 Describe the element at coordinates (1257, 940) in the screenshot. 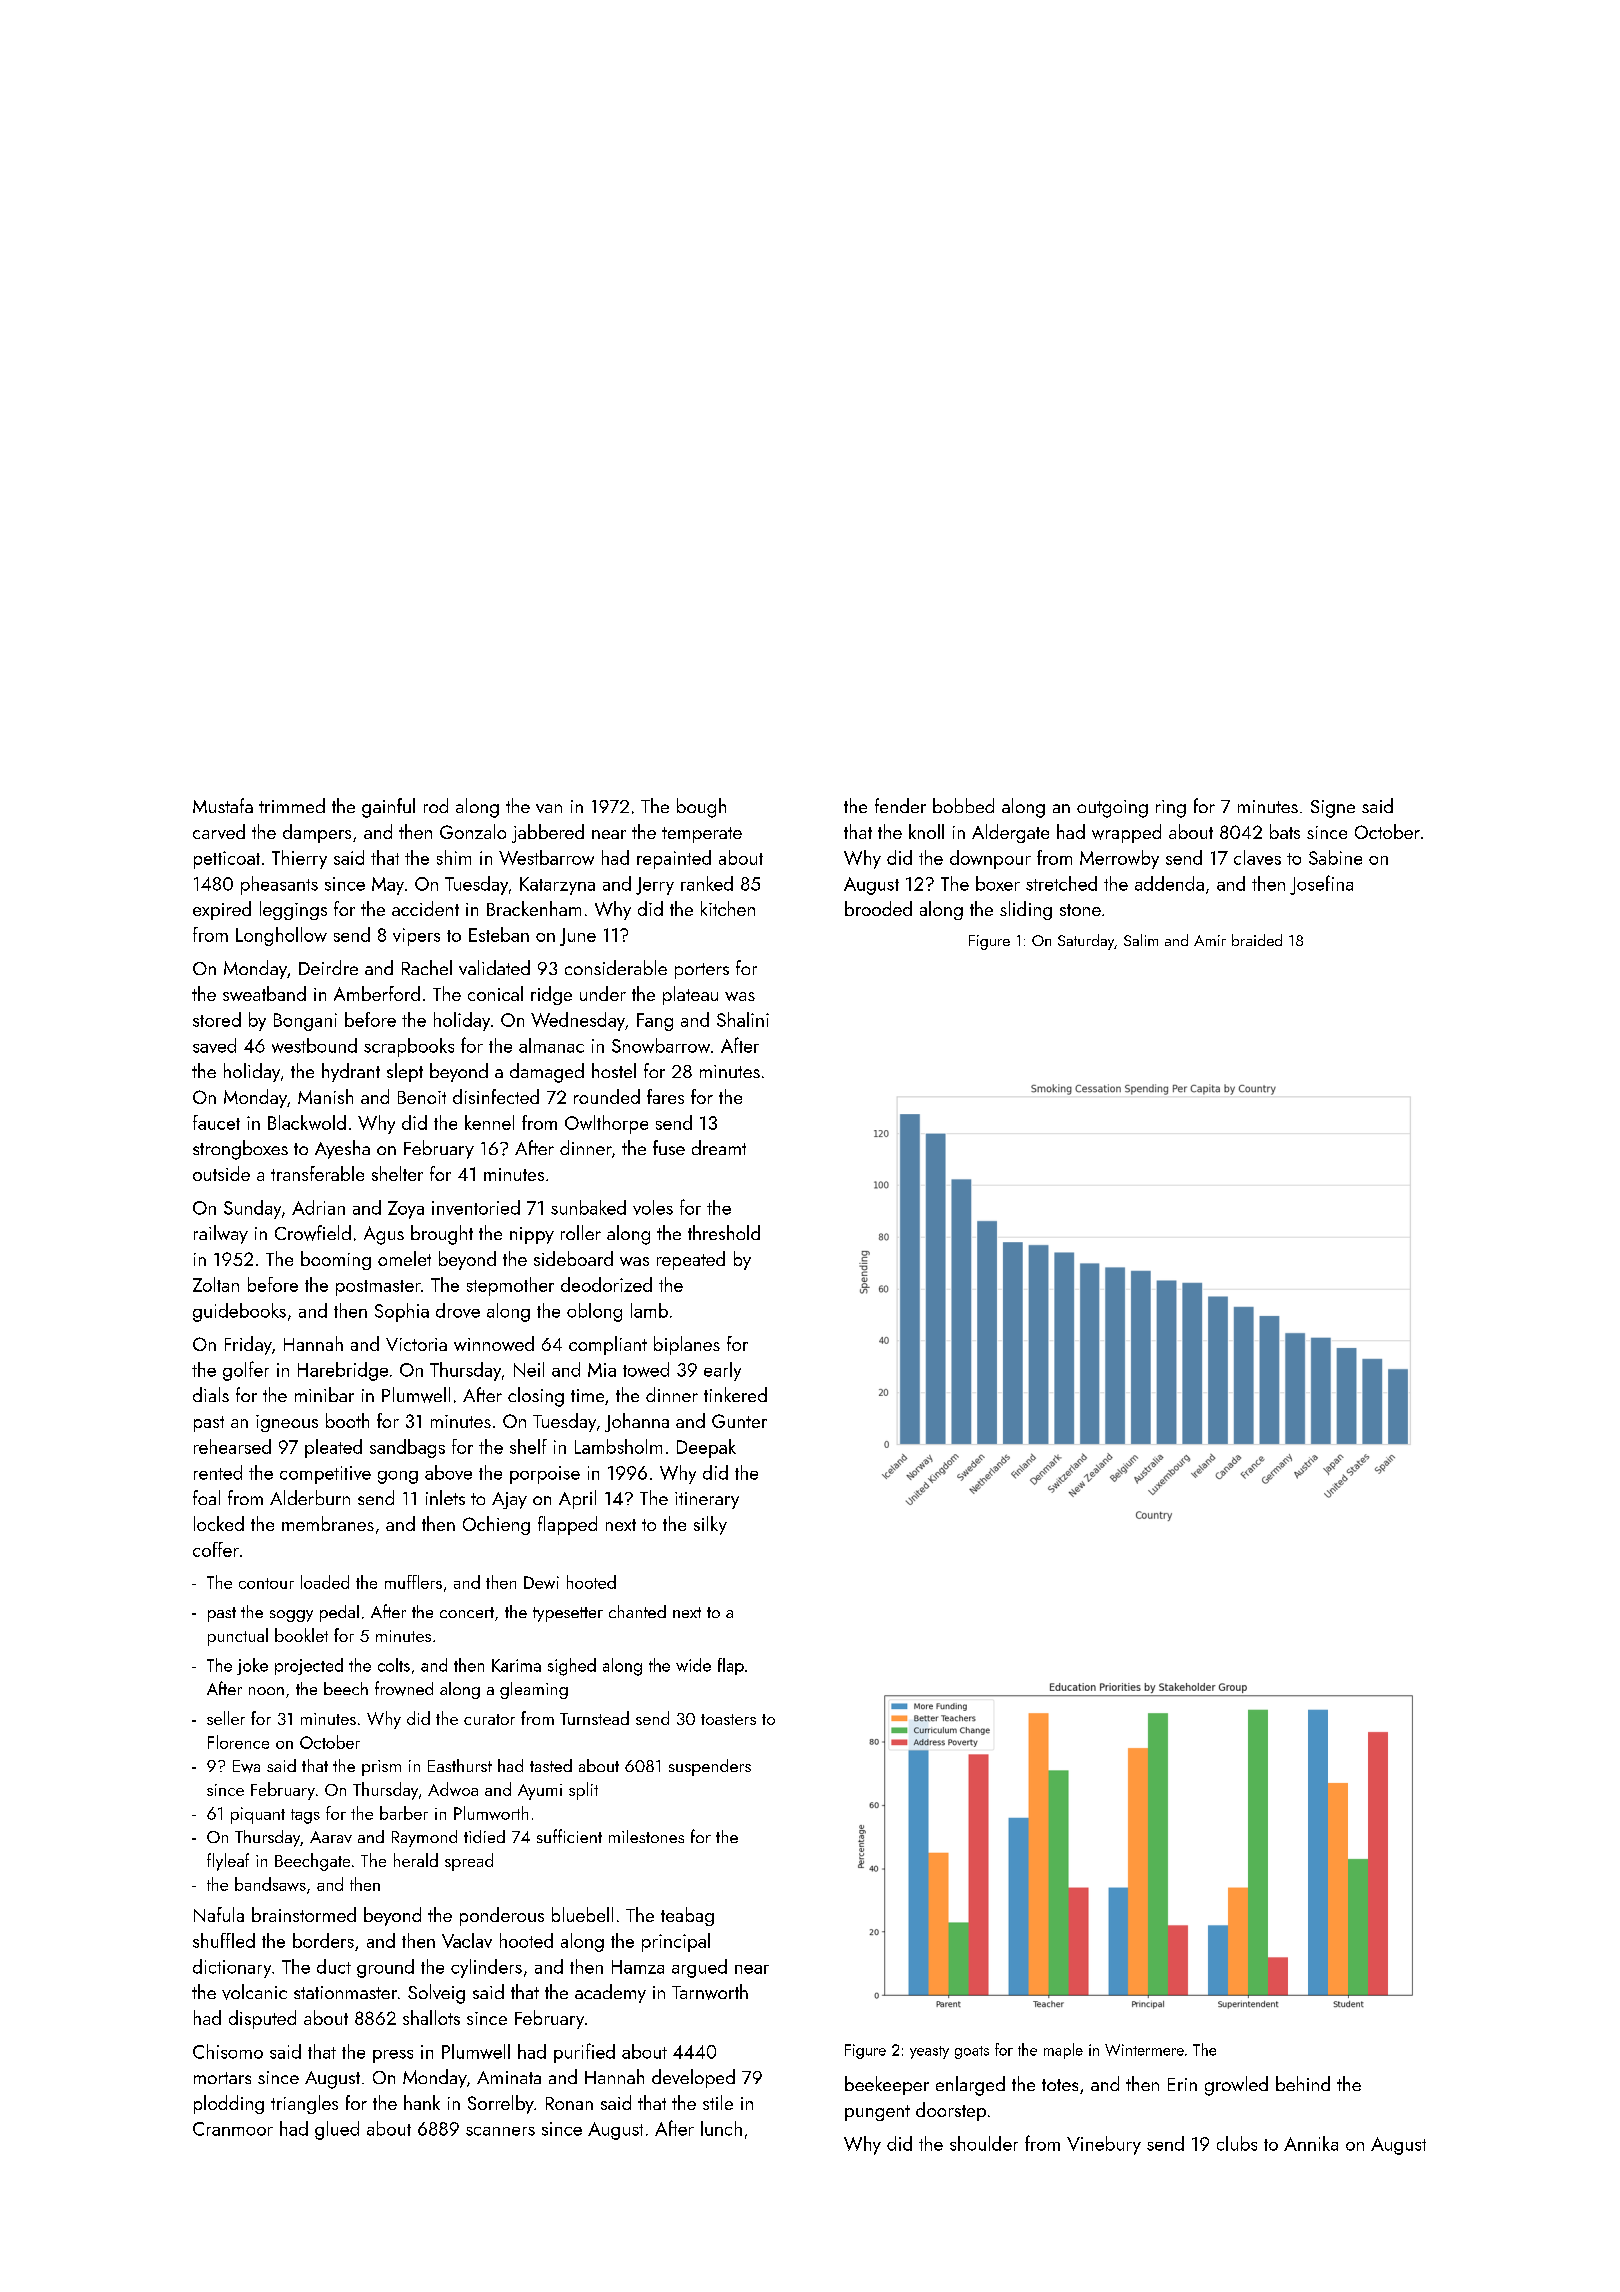

I see `braided` at that location.
